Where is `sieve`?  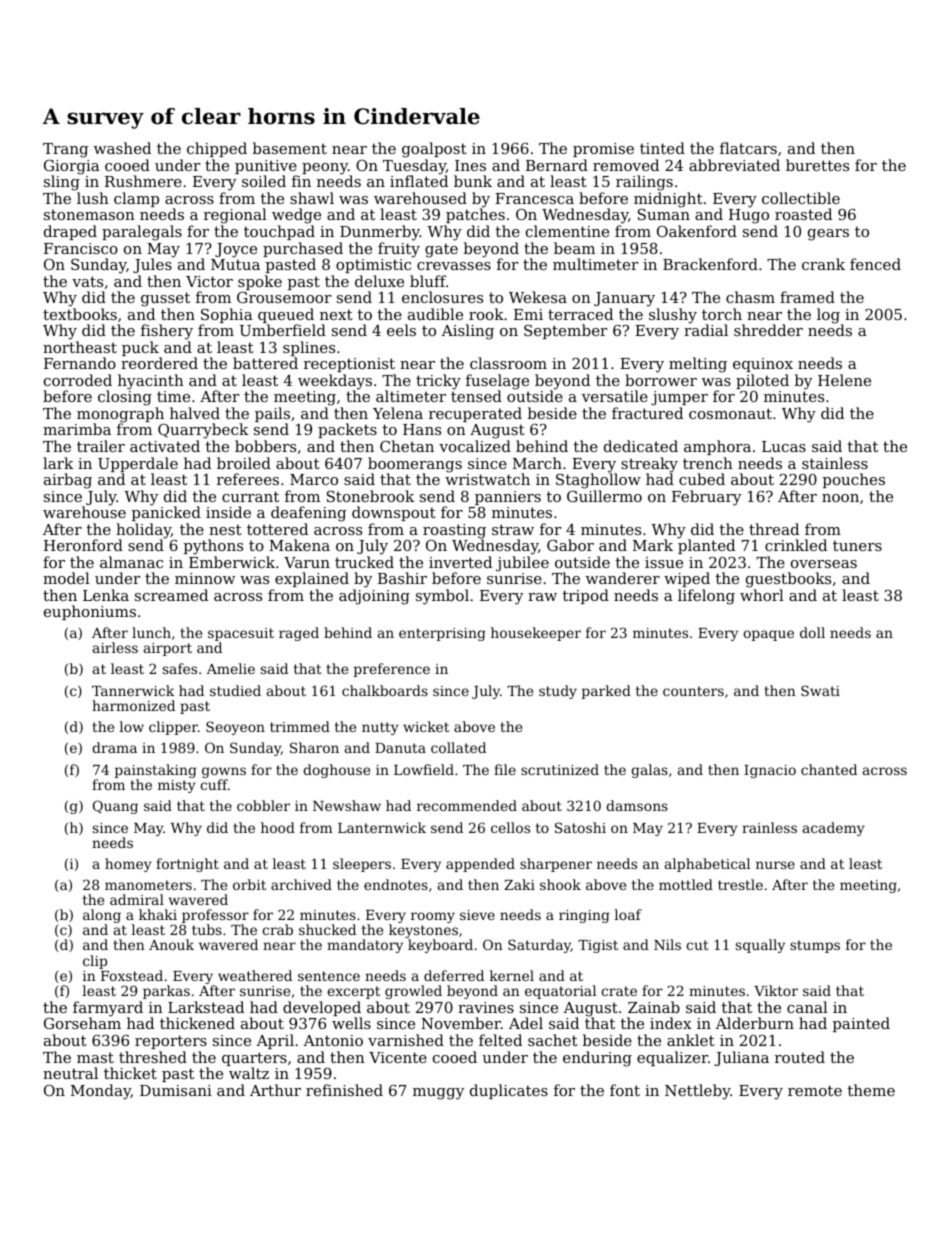 sieve is located at coordinates (477, 915).
